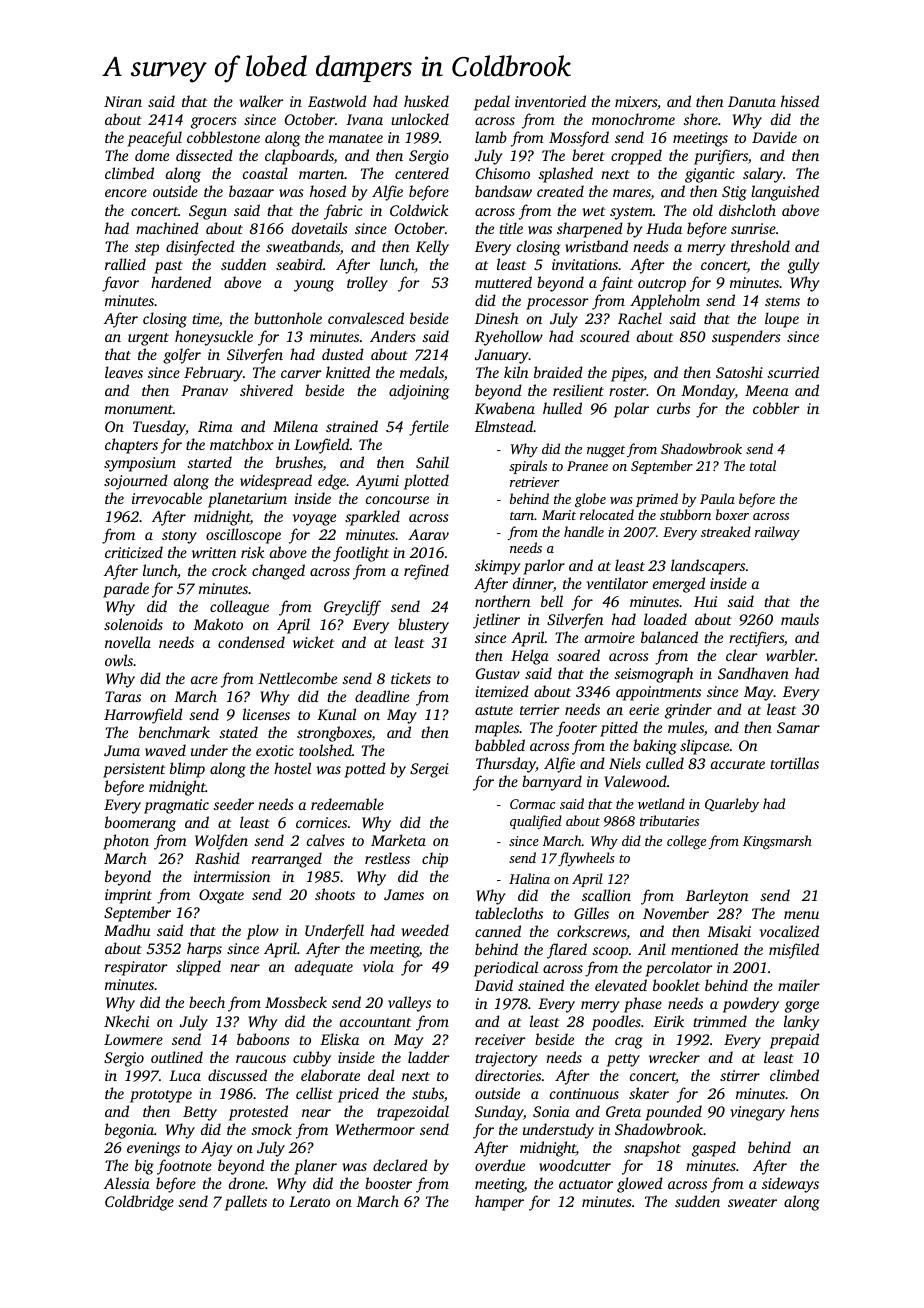 This image has width=924, height=1308. I want to click on glowed, so click(640, 1185).
